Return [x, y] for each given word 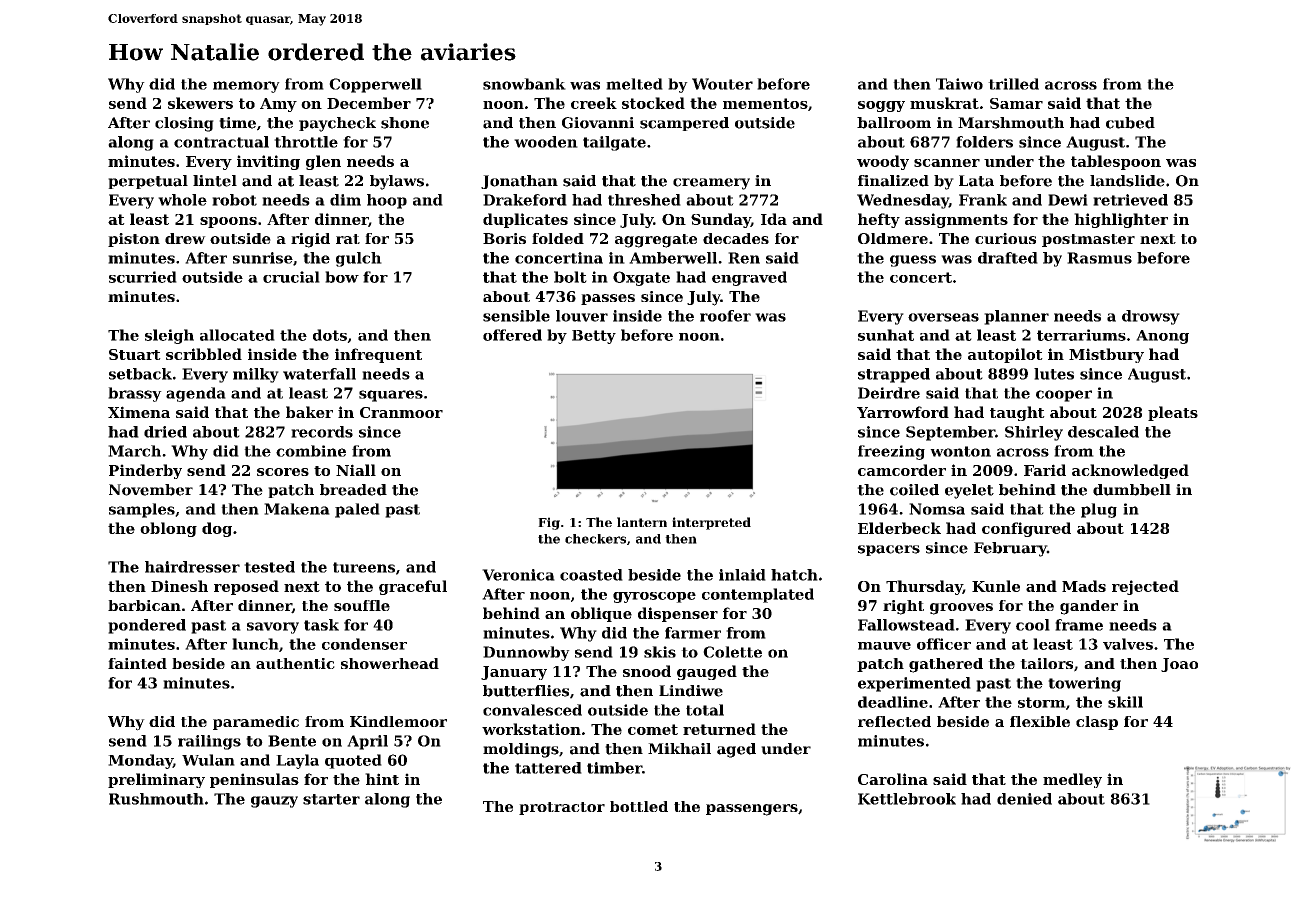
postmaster [1088, 240]
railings [209, 742]
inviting [268, 162]
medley [1072, 780]
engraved [749, 278]
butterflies [526, 691]
